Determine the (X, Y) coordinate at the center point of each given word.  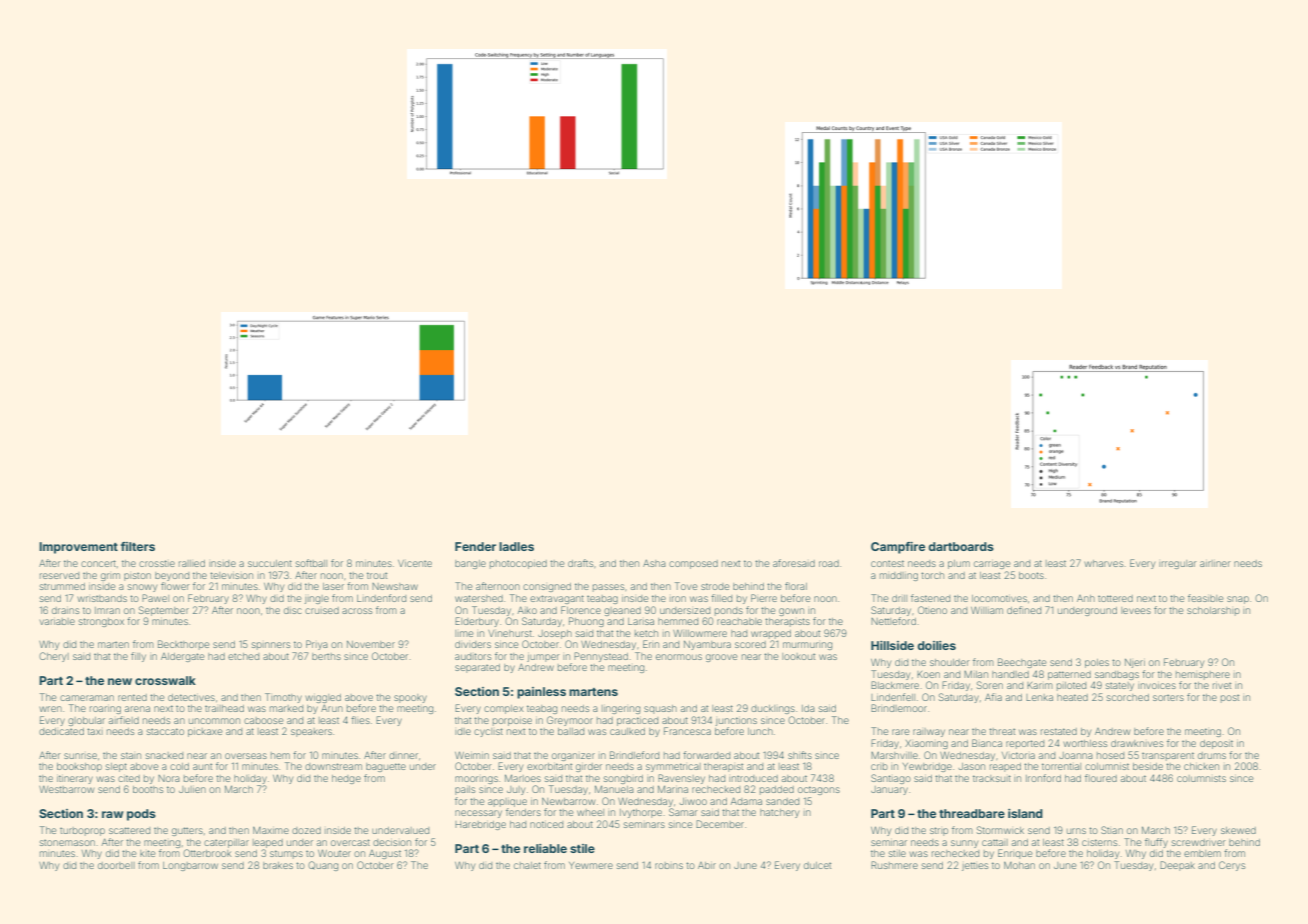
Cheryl (54, 657)
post (1230, 699)
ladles (516, 546)
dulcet (817, 865)
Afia (993, 697)
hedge (346, 779)
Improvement (78, 548)
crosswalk (165, 680)
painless (541, 693)
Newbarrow (568, 801)
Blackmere (895, 685)
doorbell (116, 865)
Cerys (1232, 866)
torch (932, 575)
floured (1101, 778)
